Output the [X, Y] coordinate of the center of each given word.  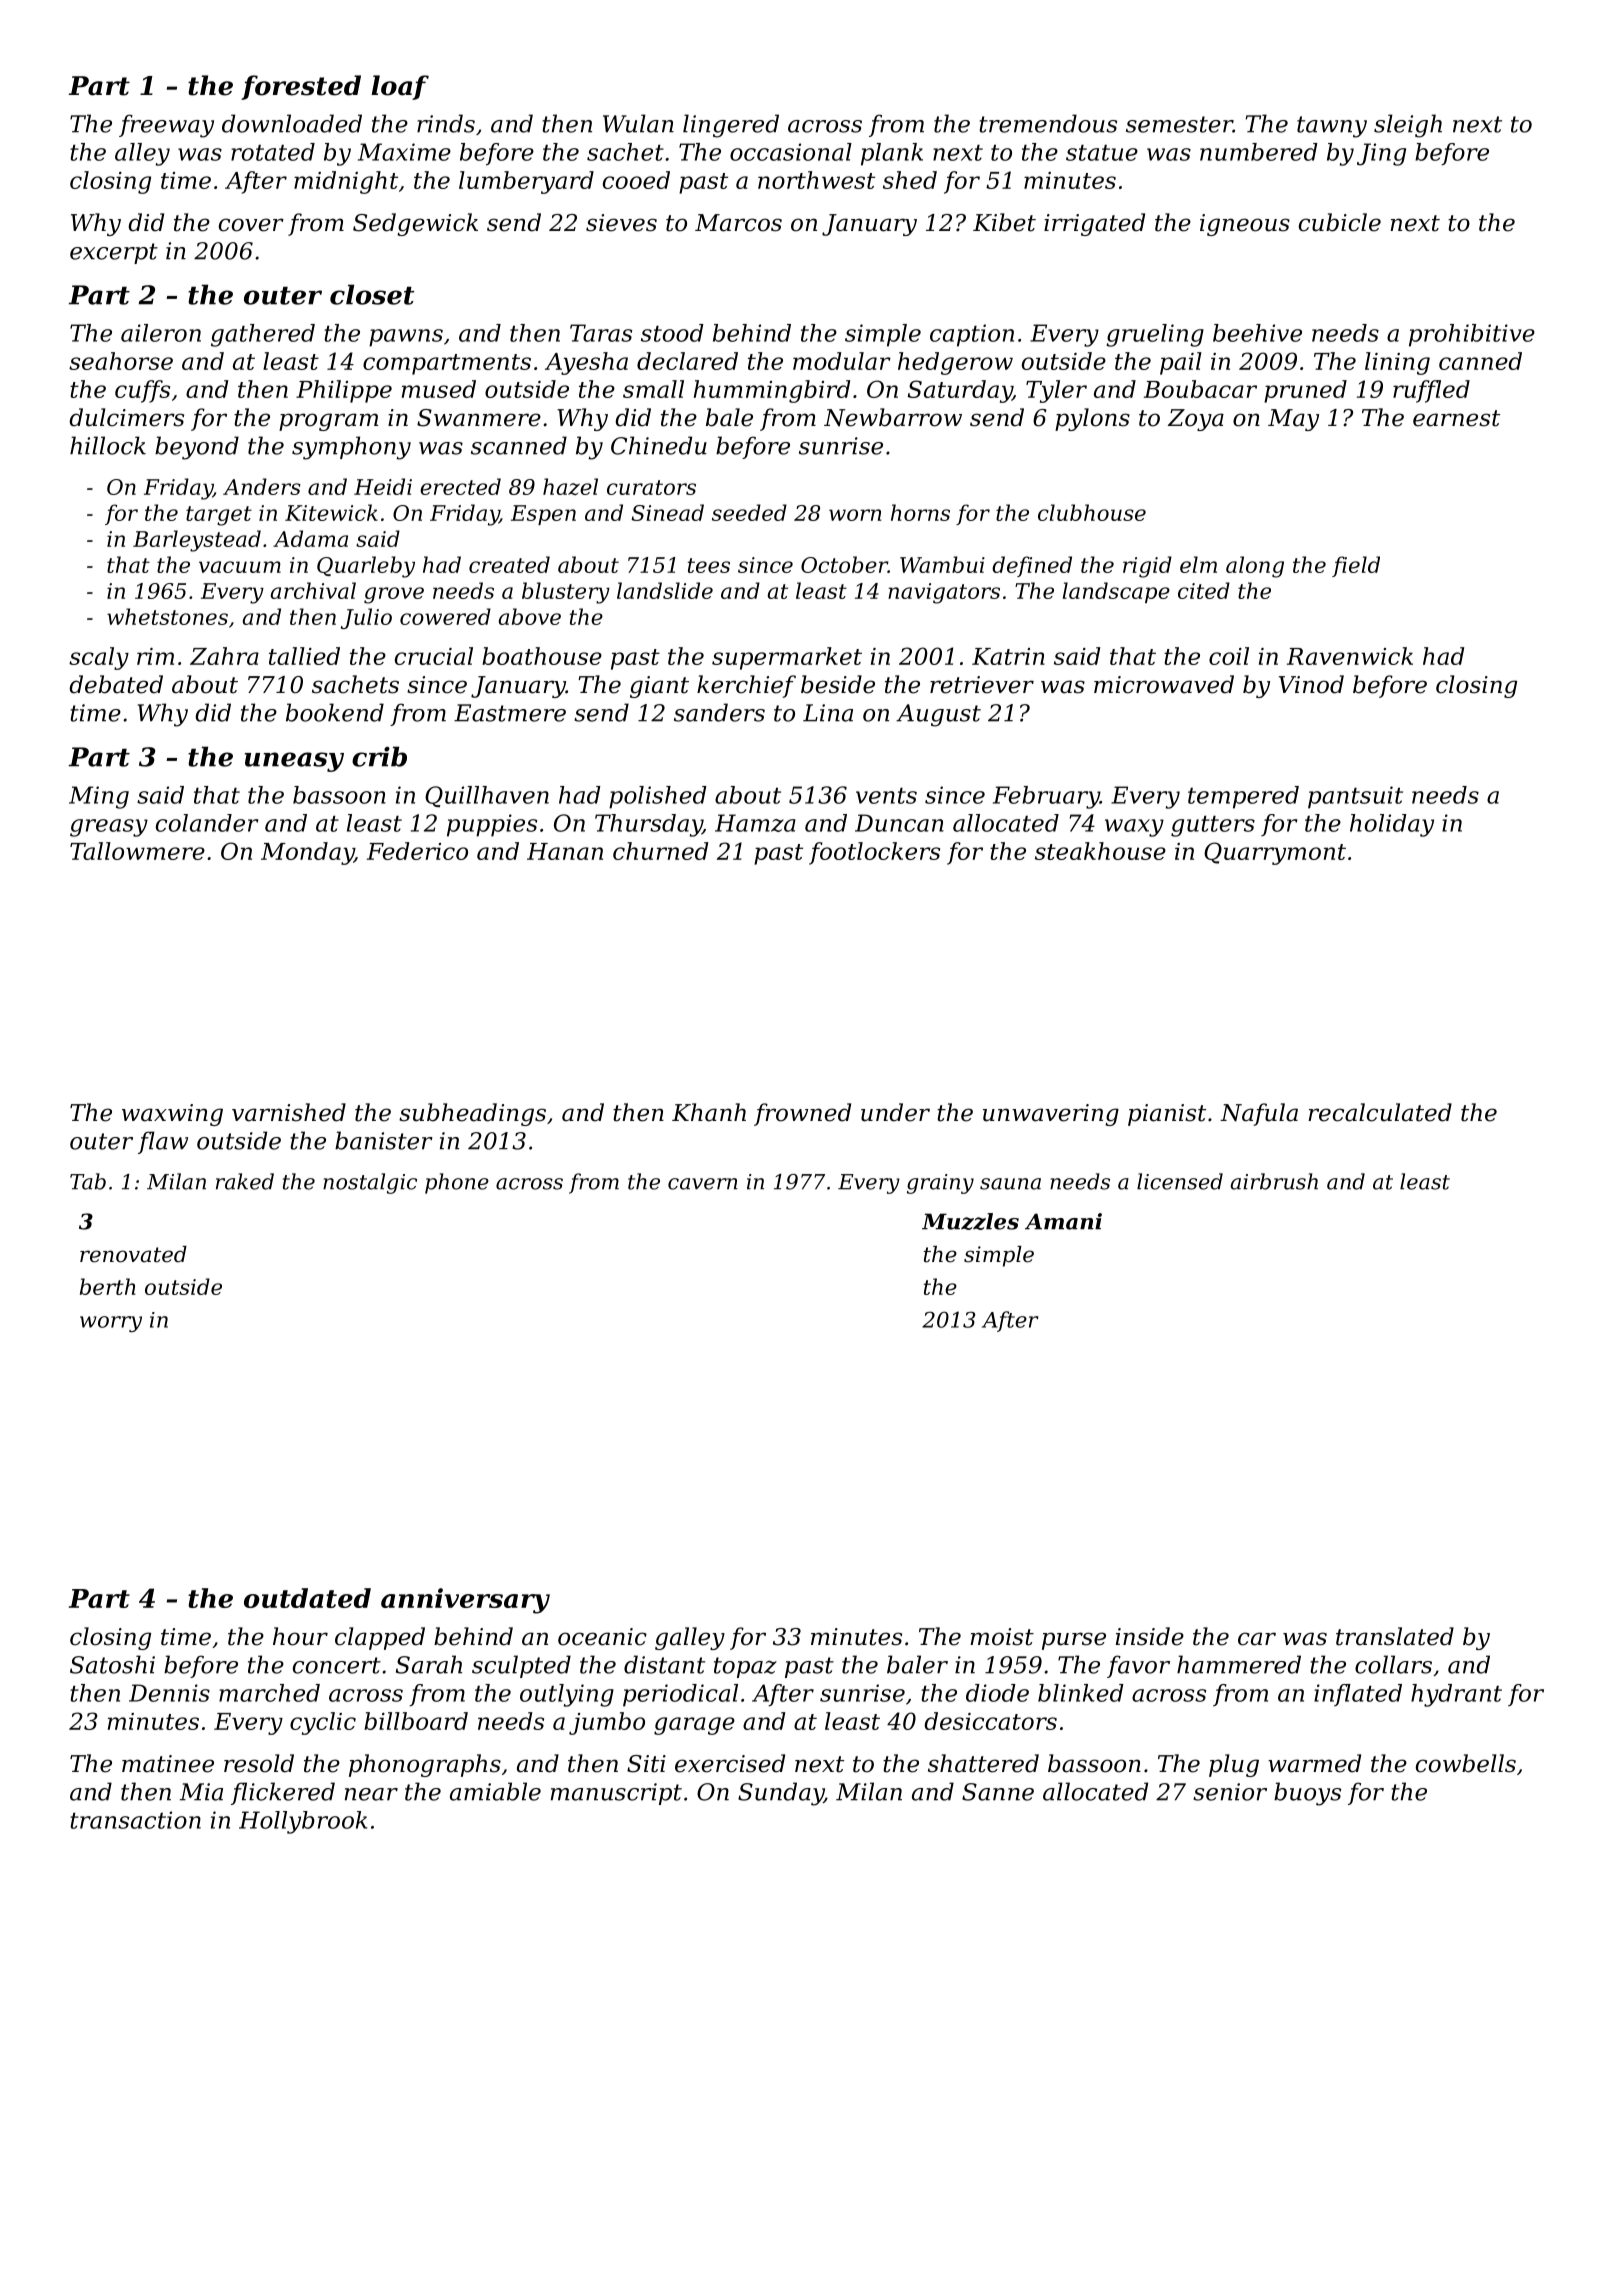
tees [709, 565]
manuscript [616, 1794]
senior [1230, 1792]
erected [460, 486]
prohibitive [1472, 335]
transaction [135, 1820]
